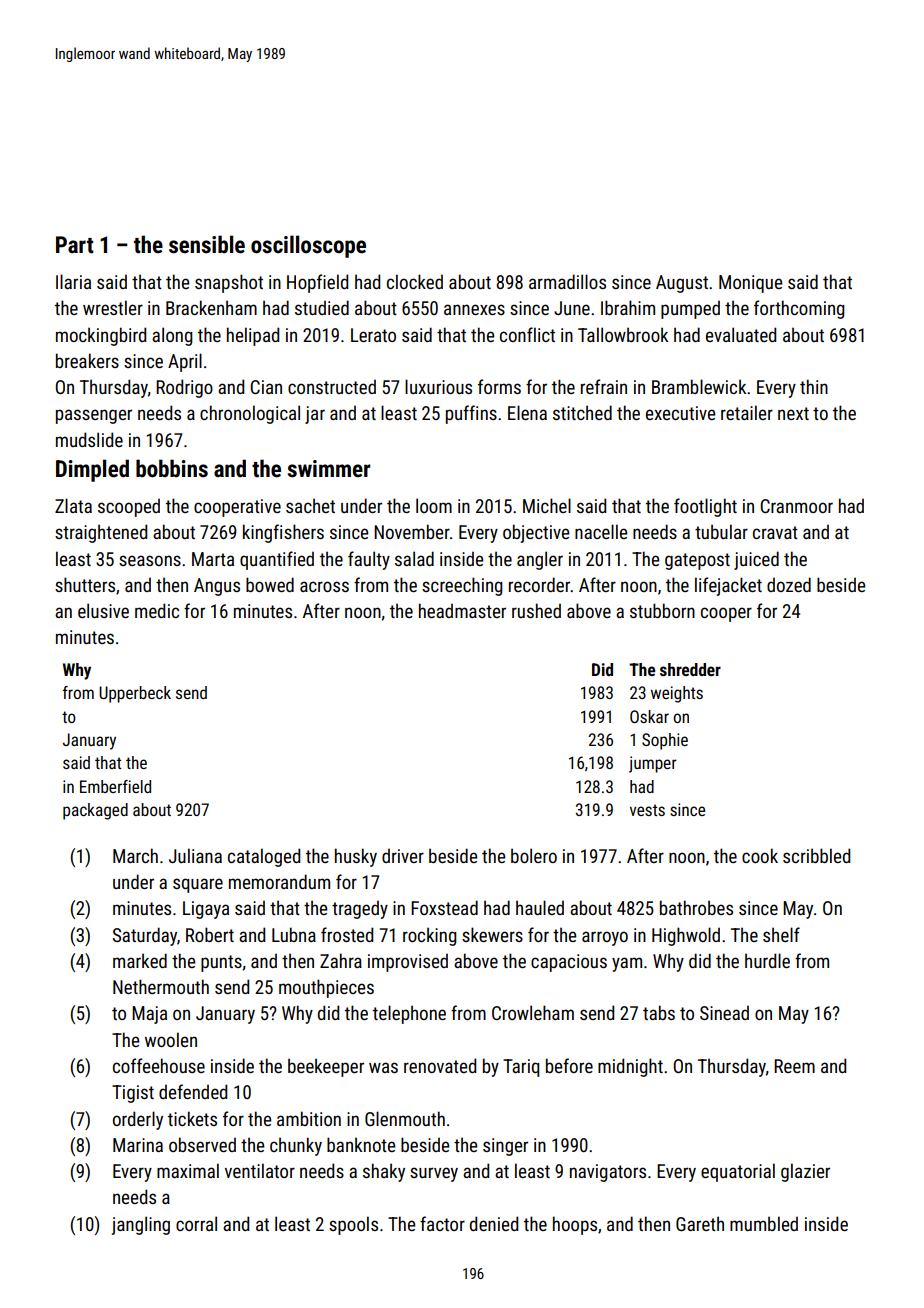 The width and height of the page is (924, 1308). I want to click on Lerato, so click(373, 335).
